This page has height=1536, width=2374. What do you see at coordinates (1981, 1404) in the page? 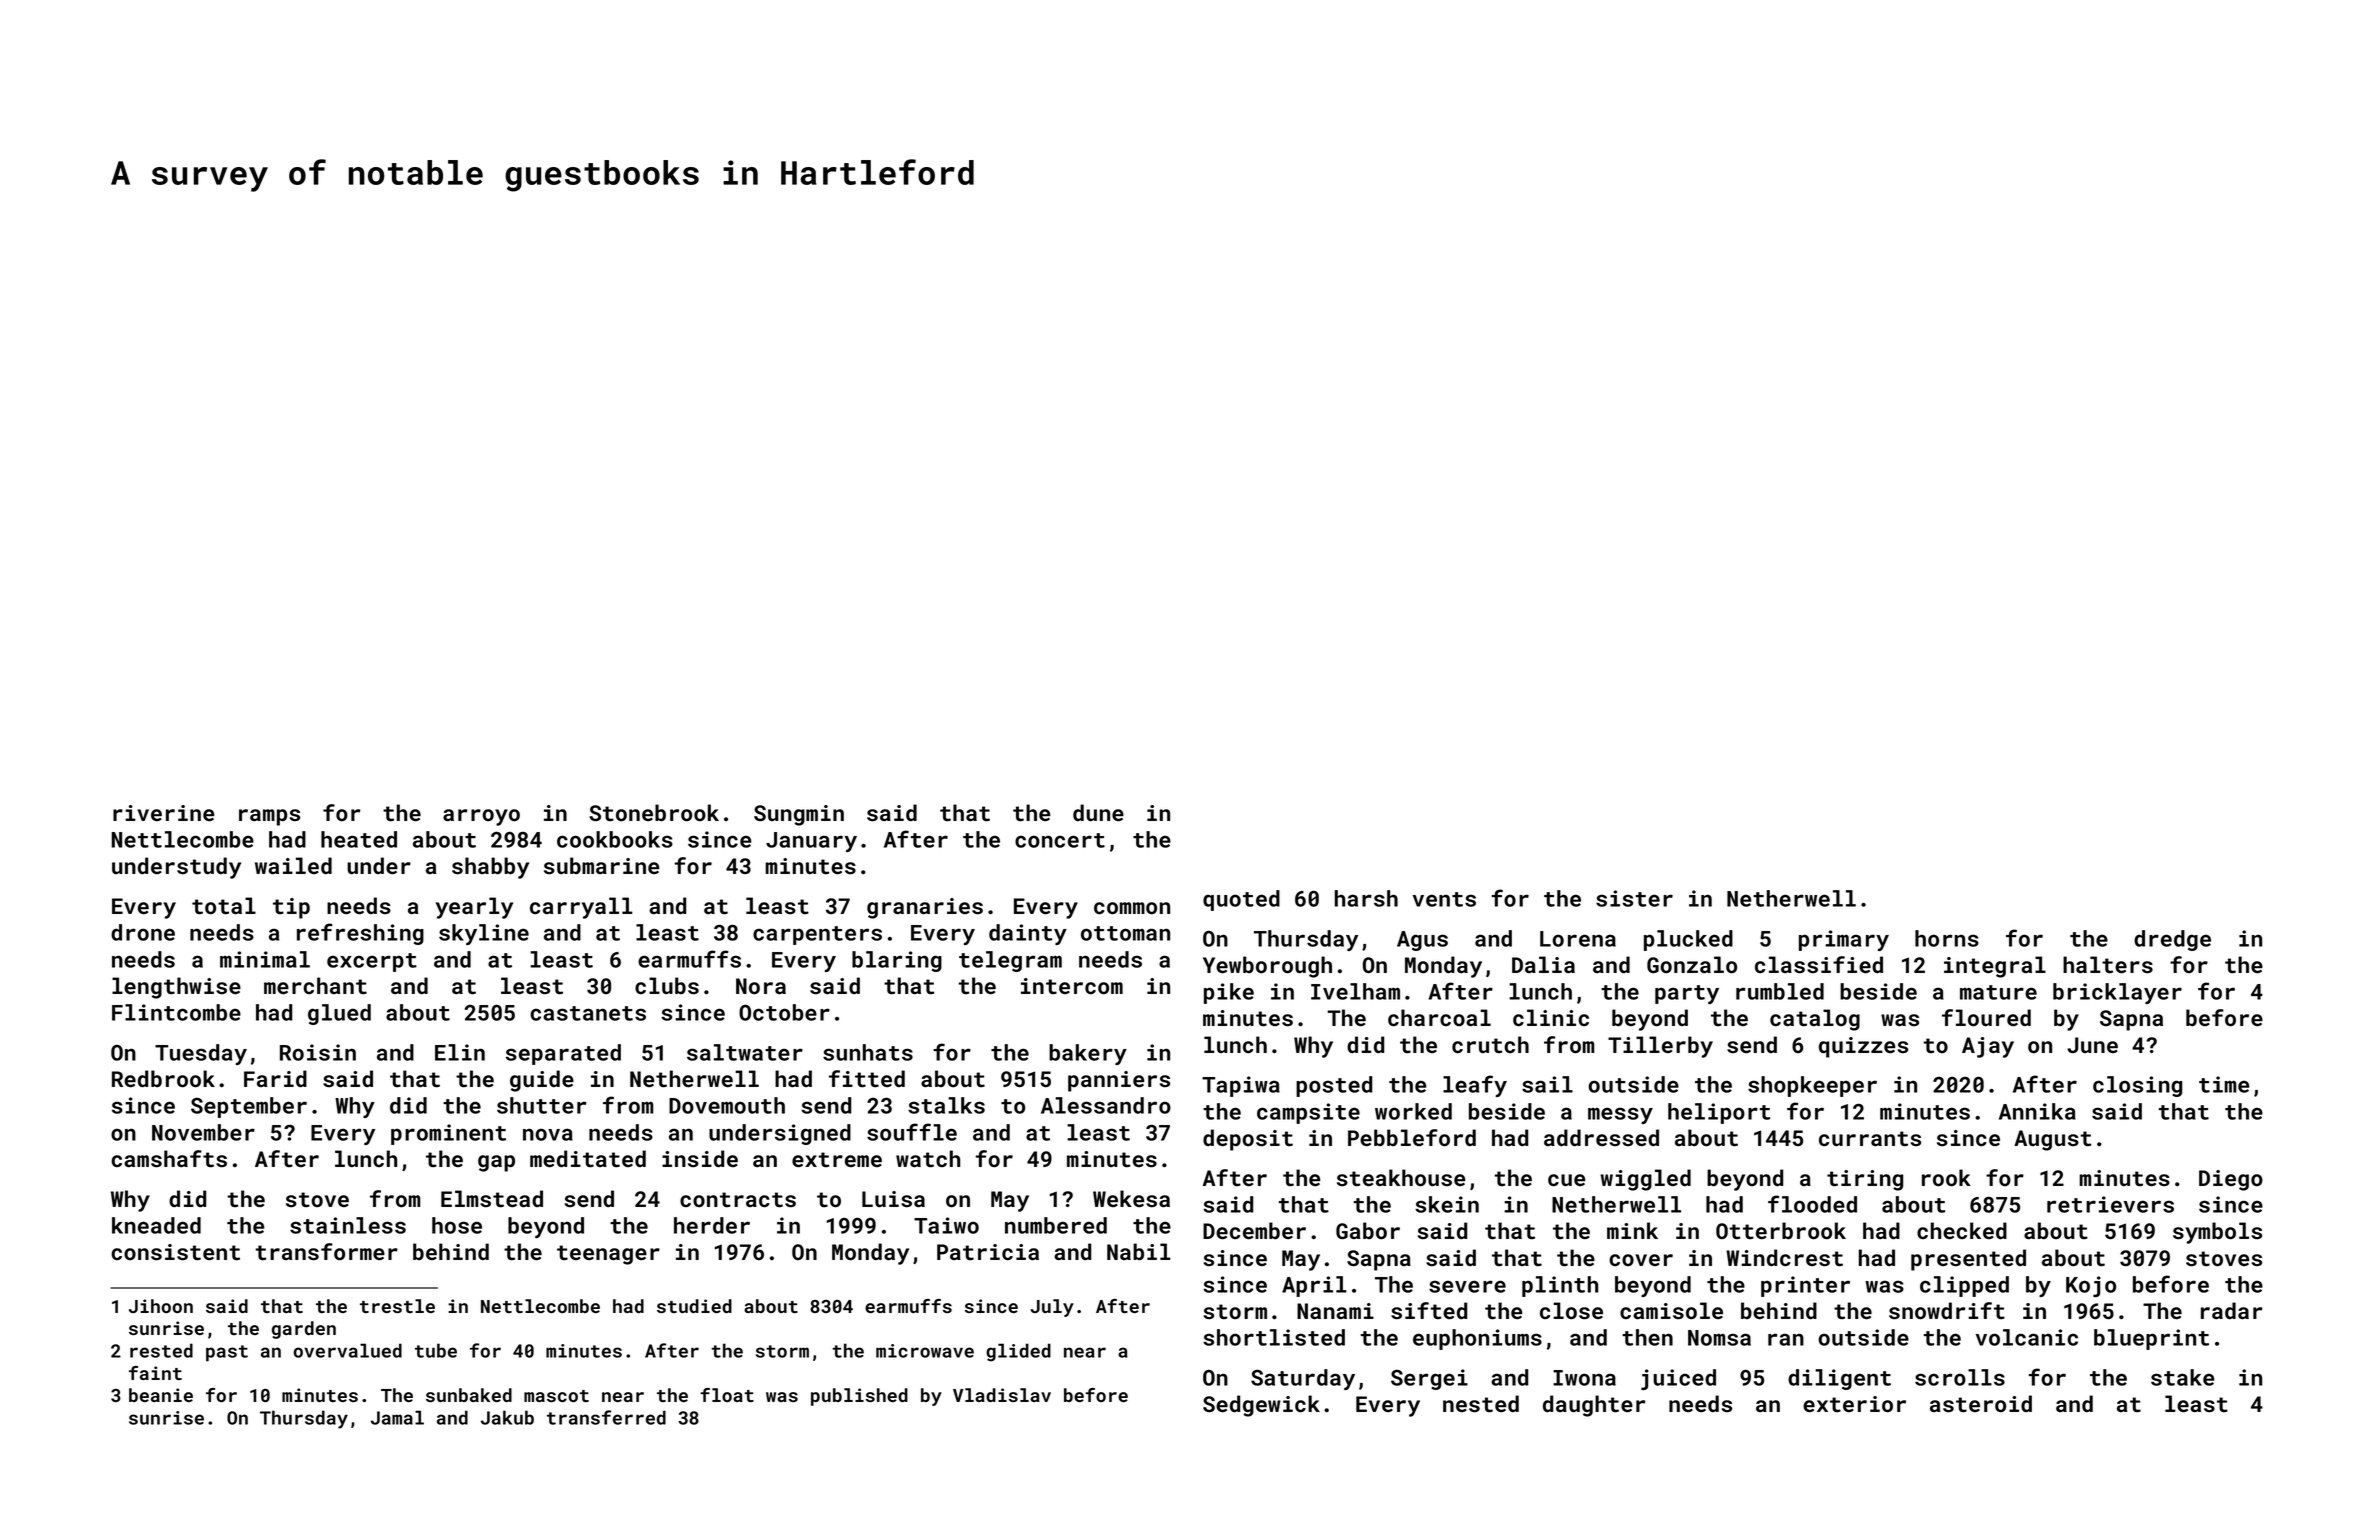
I see `asteroid` at bounding box center [1981, 1404].
